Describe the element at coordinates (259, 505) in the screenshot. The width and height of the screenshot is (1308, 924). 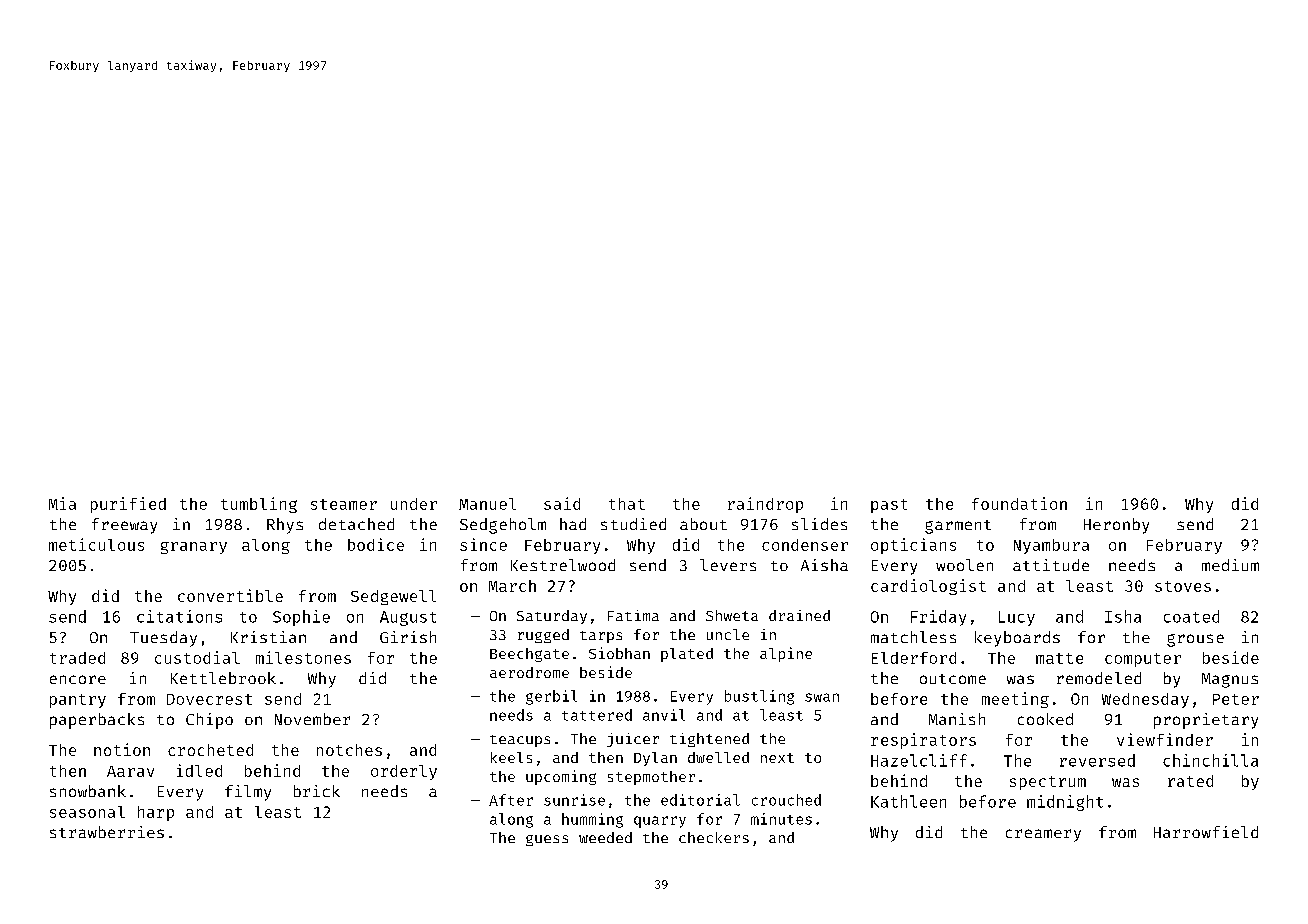
I see `tumbling` at that location.
